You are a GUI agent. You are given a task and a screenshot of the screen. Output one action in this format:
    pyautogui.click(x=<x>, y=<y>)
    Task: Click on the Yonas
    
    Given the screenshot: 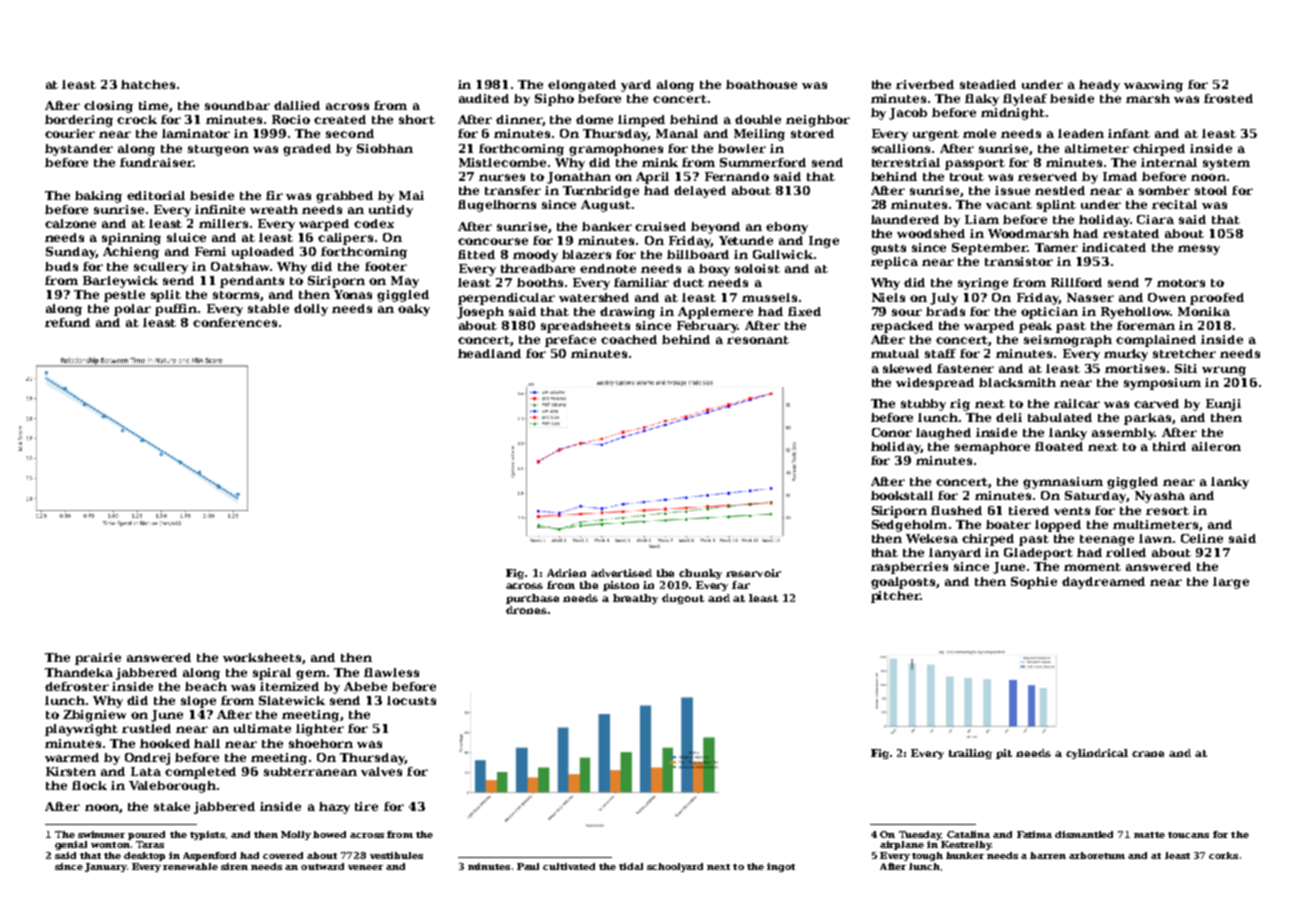 What is the action you would take?
    pyautogui.click(x=353, y=294)
